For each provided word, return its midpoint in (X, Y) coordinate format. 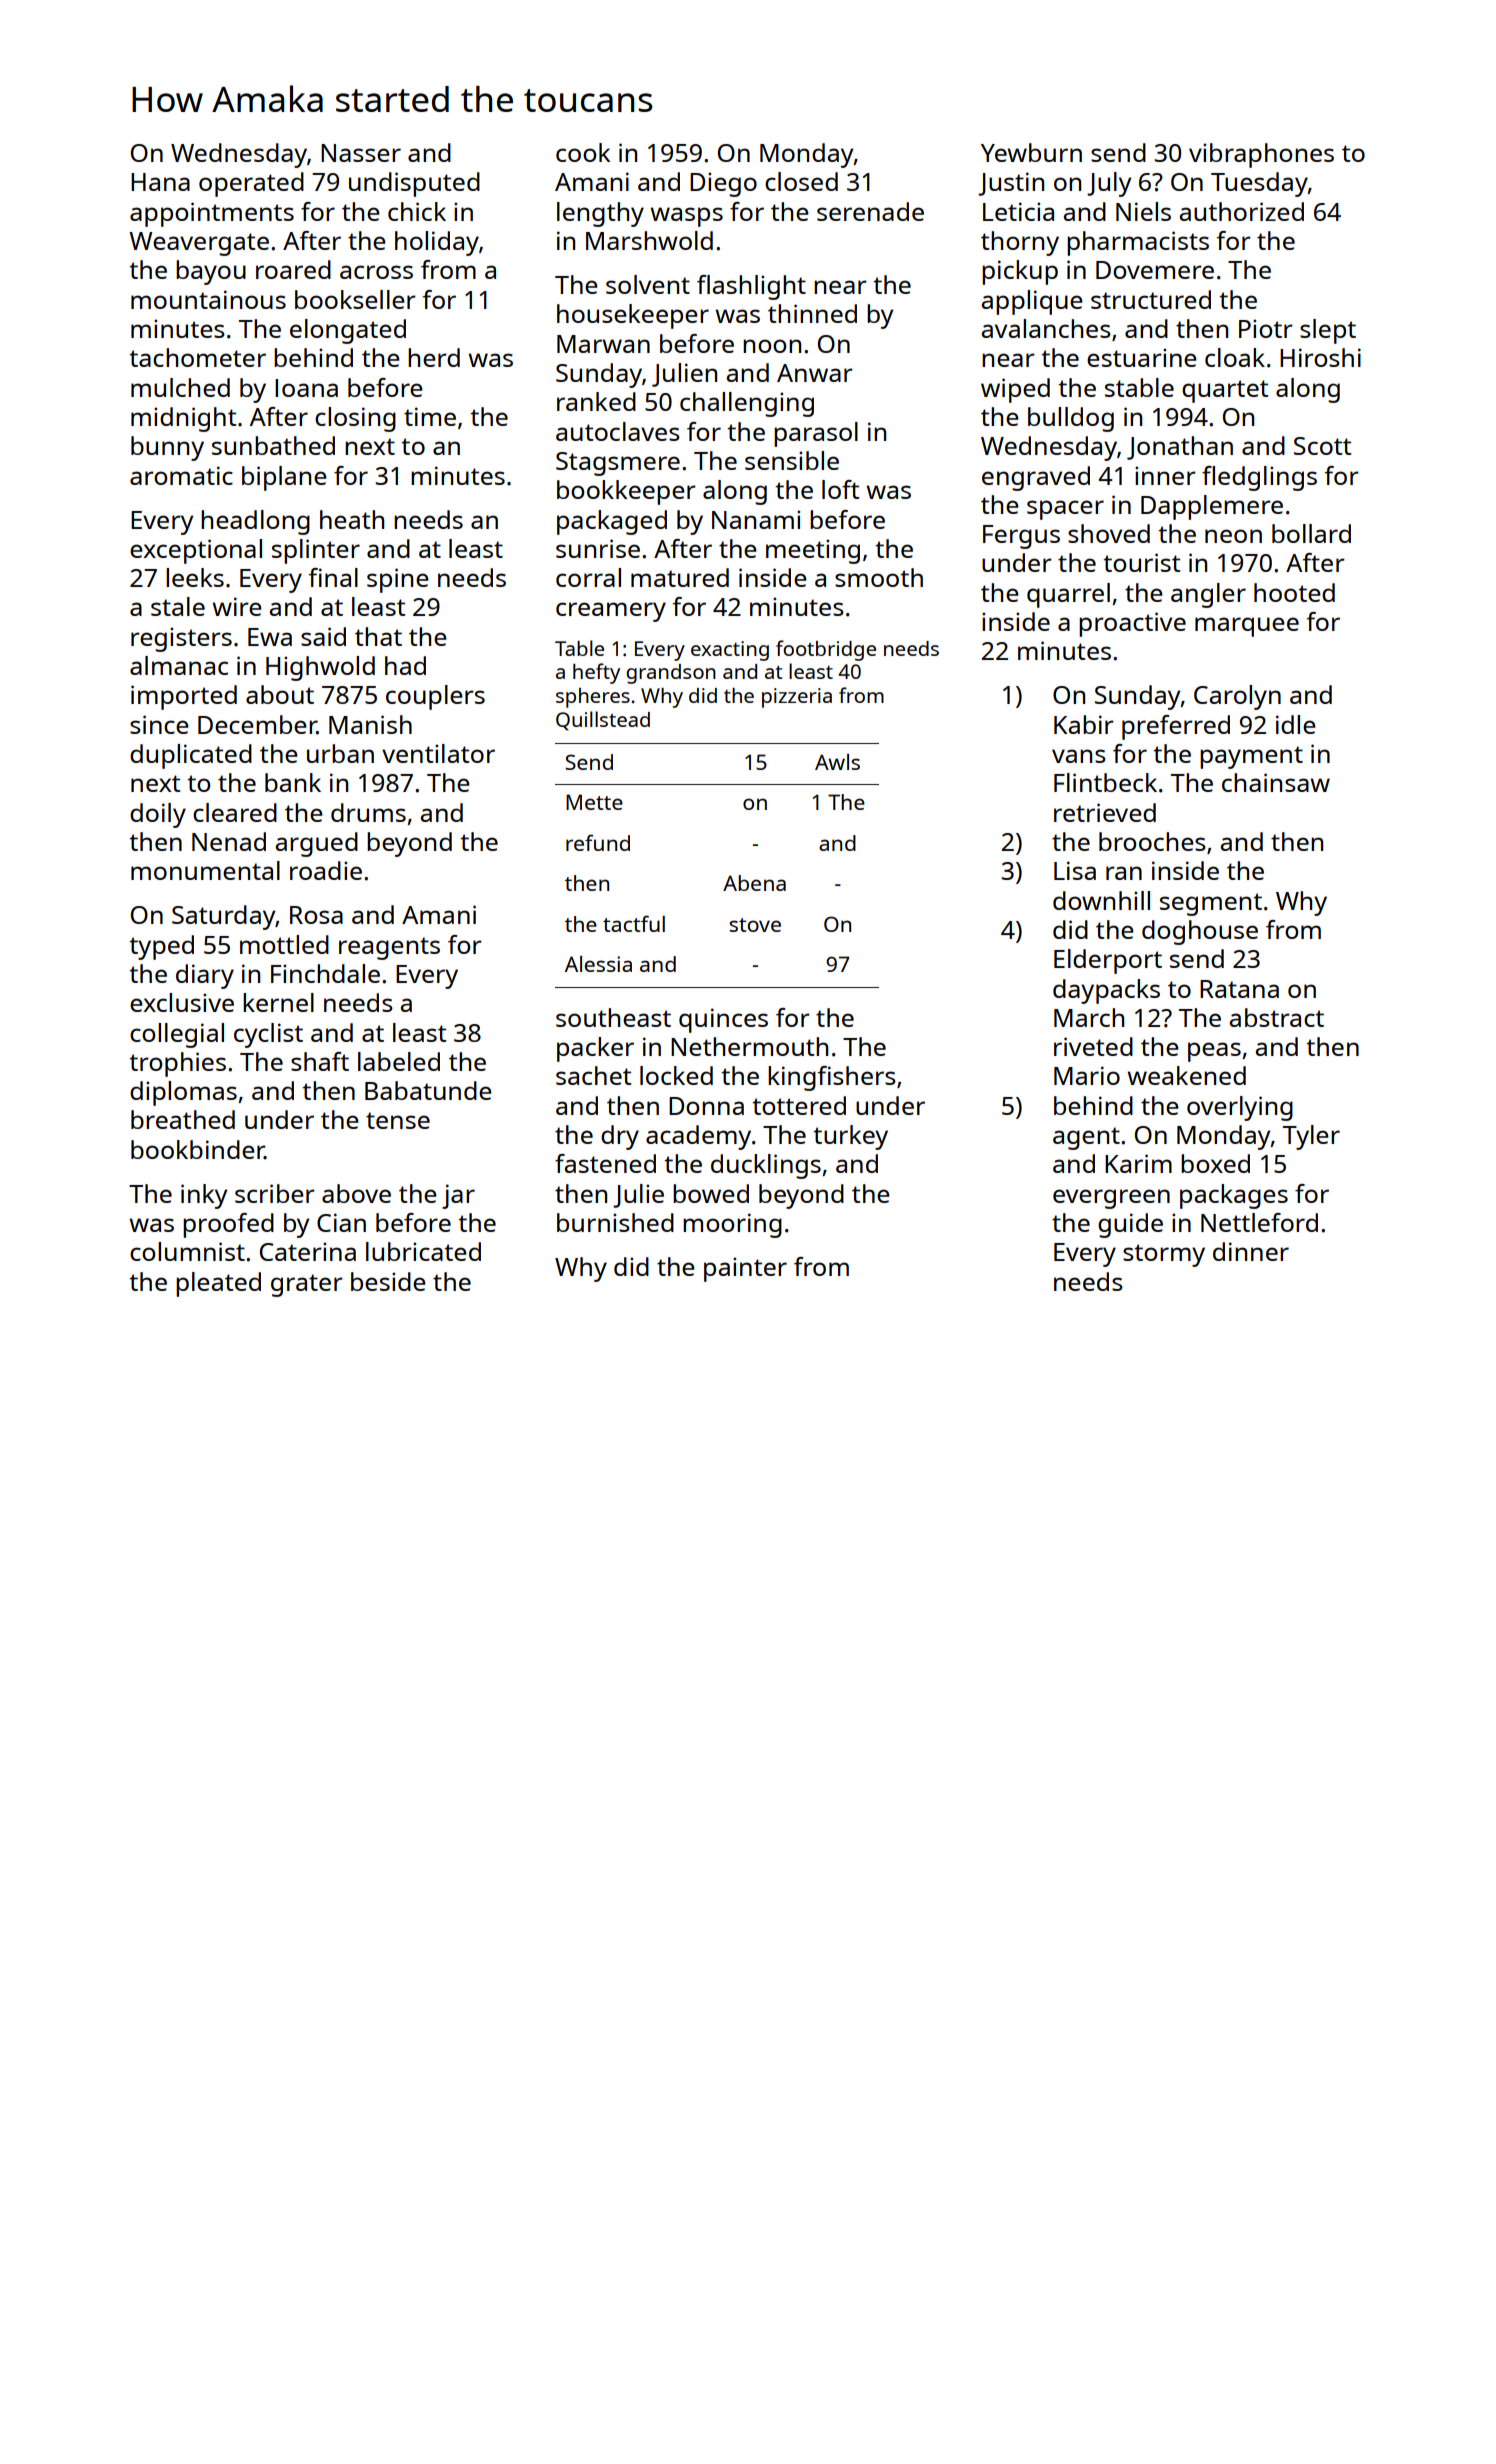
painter (745, 1269)
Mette (594, 802)
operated (251, 184)
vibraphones (1261, 155)
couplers (435, 697)
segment (1211, 904)
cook (583, 152)
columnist (187, 1251)
